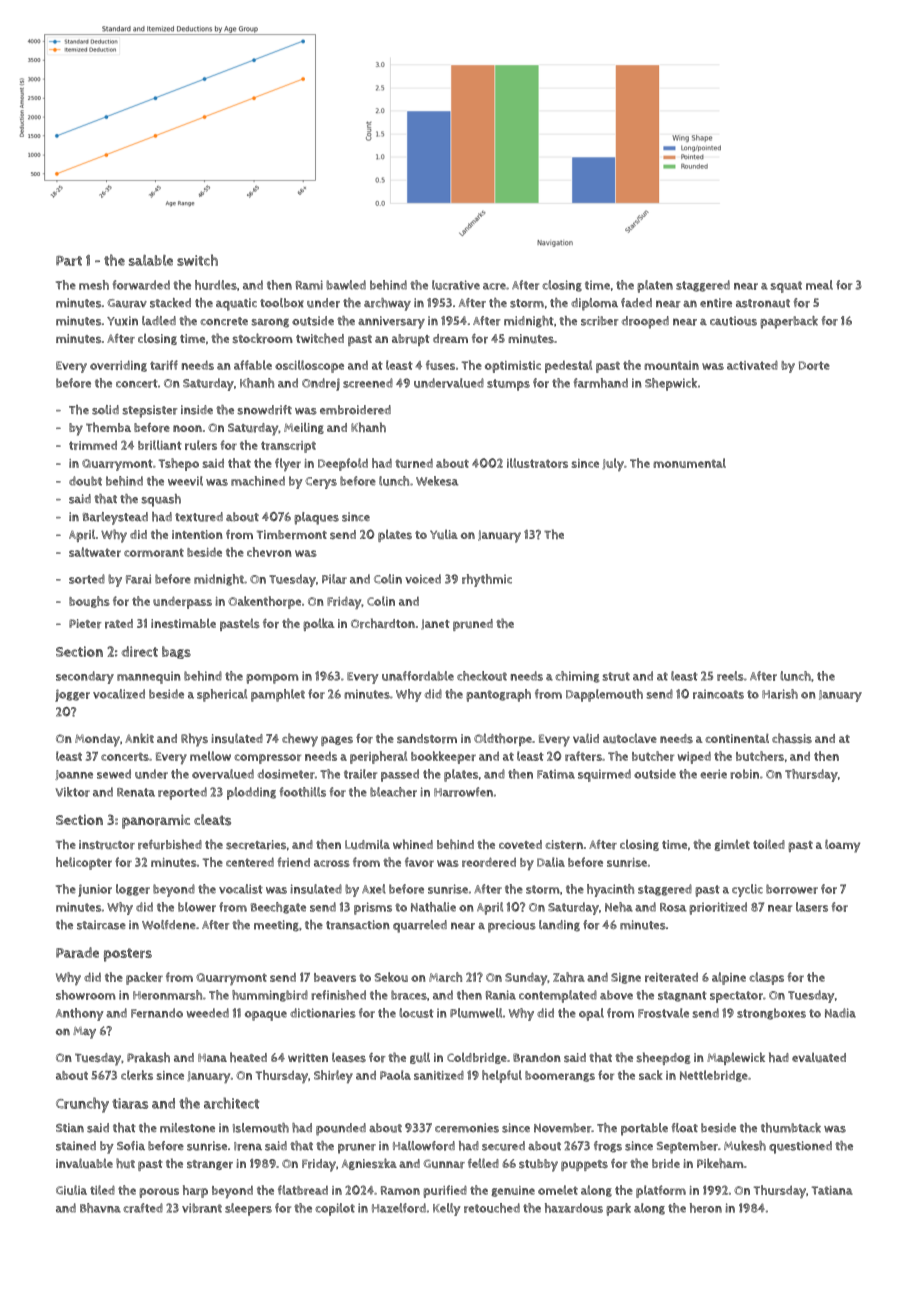 This screenshot has height=1308, width=924. Describe the element at coordinates (780, 694) in the screenshot. I see `Harish` at that location.
